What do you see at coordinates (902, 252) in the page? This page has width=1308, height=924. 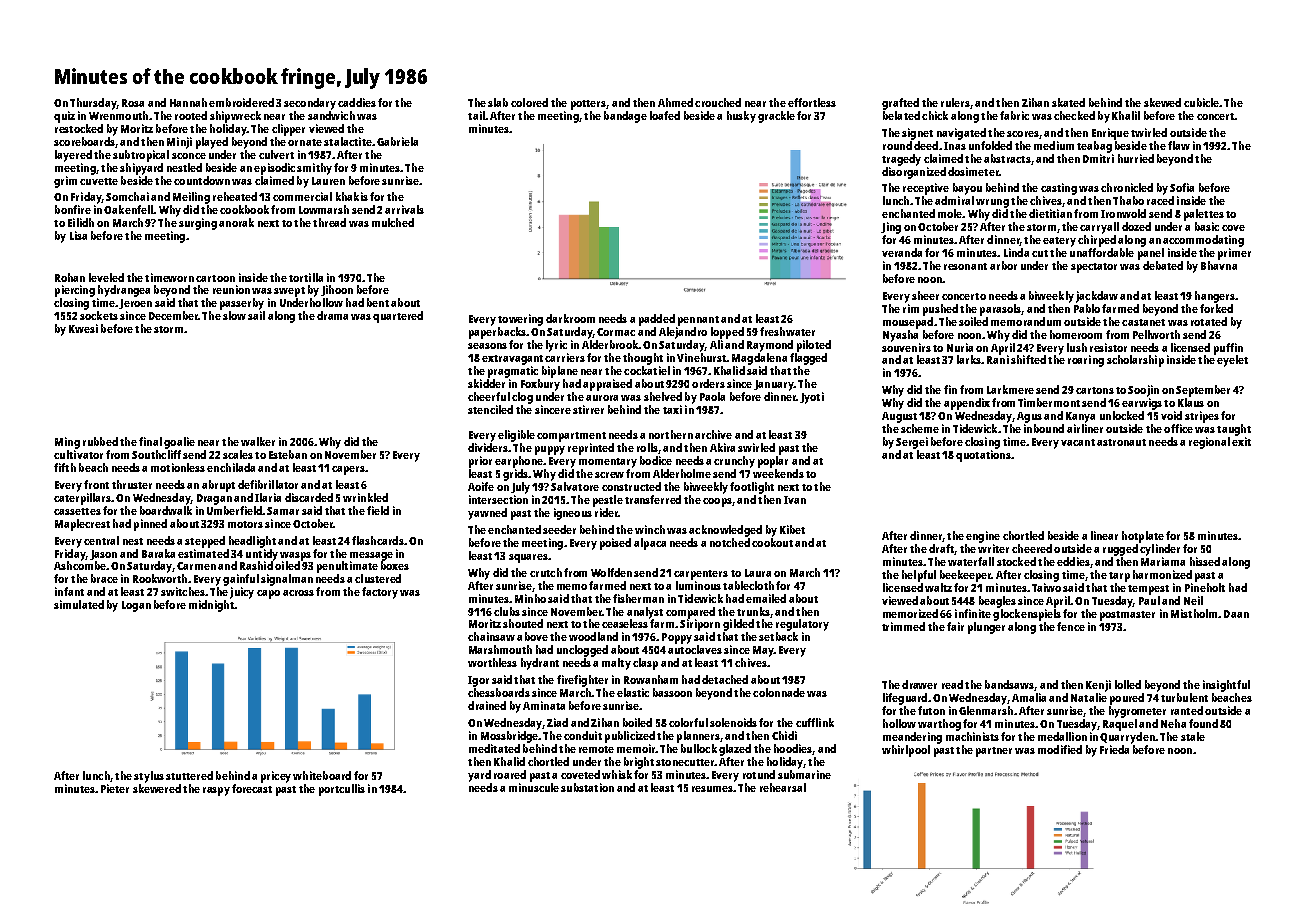 I see `veranda` at bounding box center [902, 252].
